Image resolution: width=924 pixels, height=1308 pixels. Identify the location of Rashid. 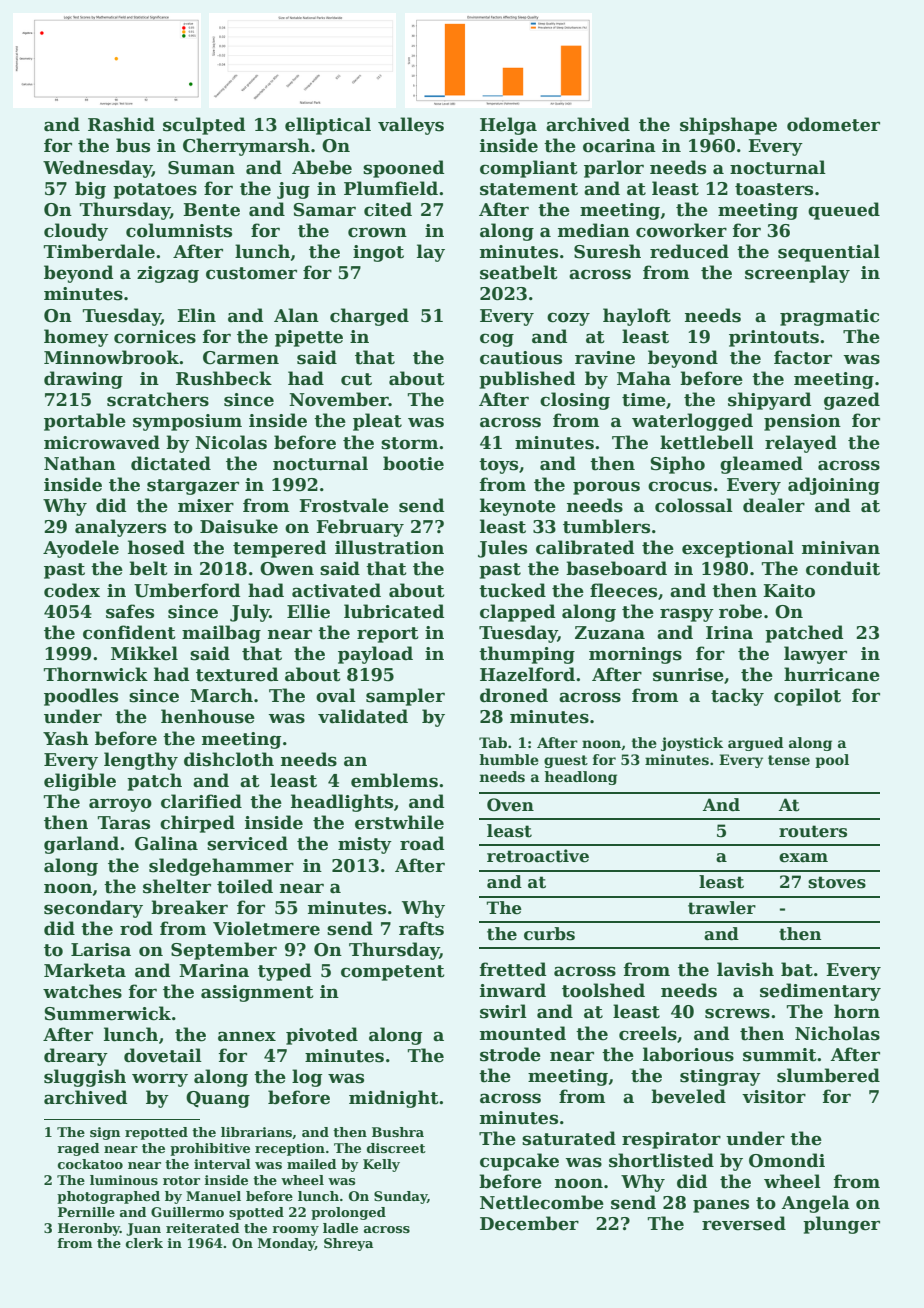
(121, 124).
